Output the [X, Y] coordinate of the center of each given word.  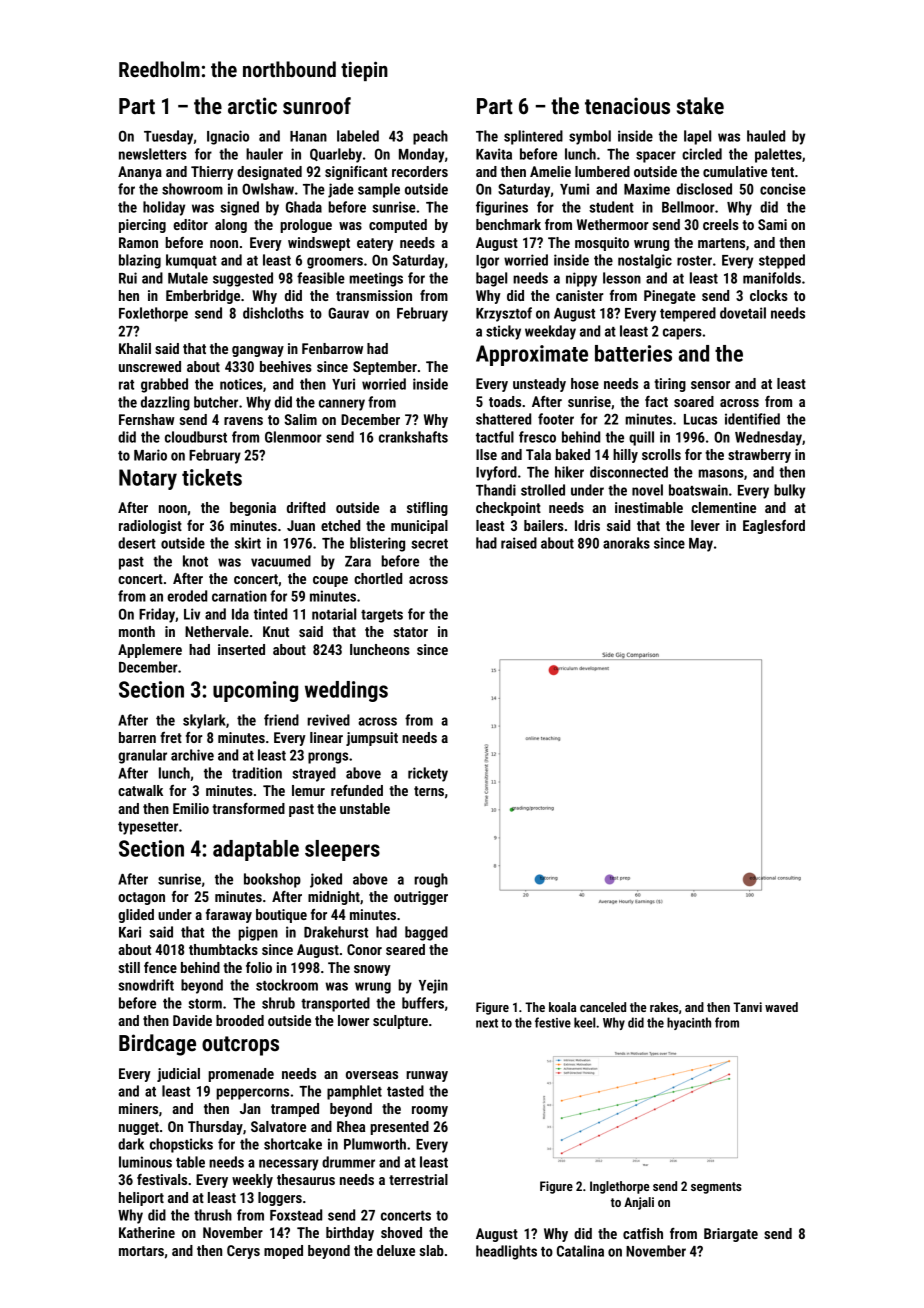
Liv [192, 614]
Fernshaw [147, 419]
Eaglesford [774, 527]
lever [705, 525]
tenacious [627, 106]
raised [519, 543]
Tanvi [747, 1007]
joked [326, 880]
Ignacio [228, 137]
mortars [141, 1251]
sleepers [342, 850]
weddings [346, 691]
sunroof [317, 106]
